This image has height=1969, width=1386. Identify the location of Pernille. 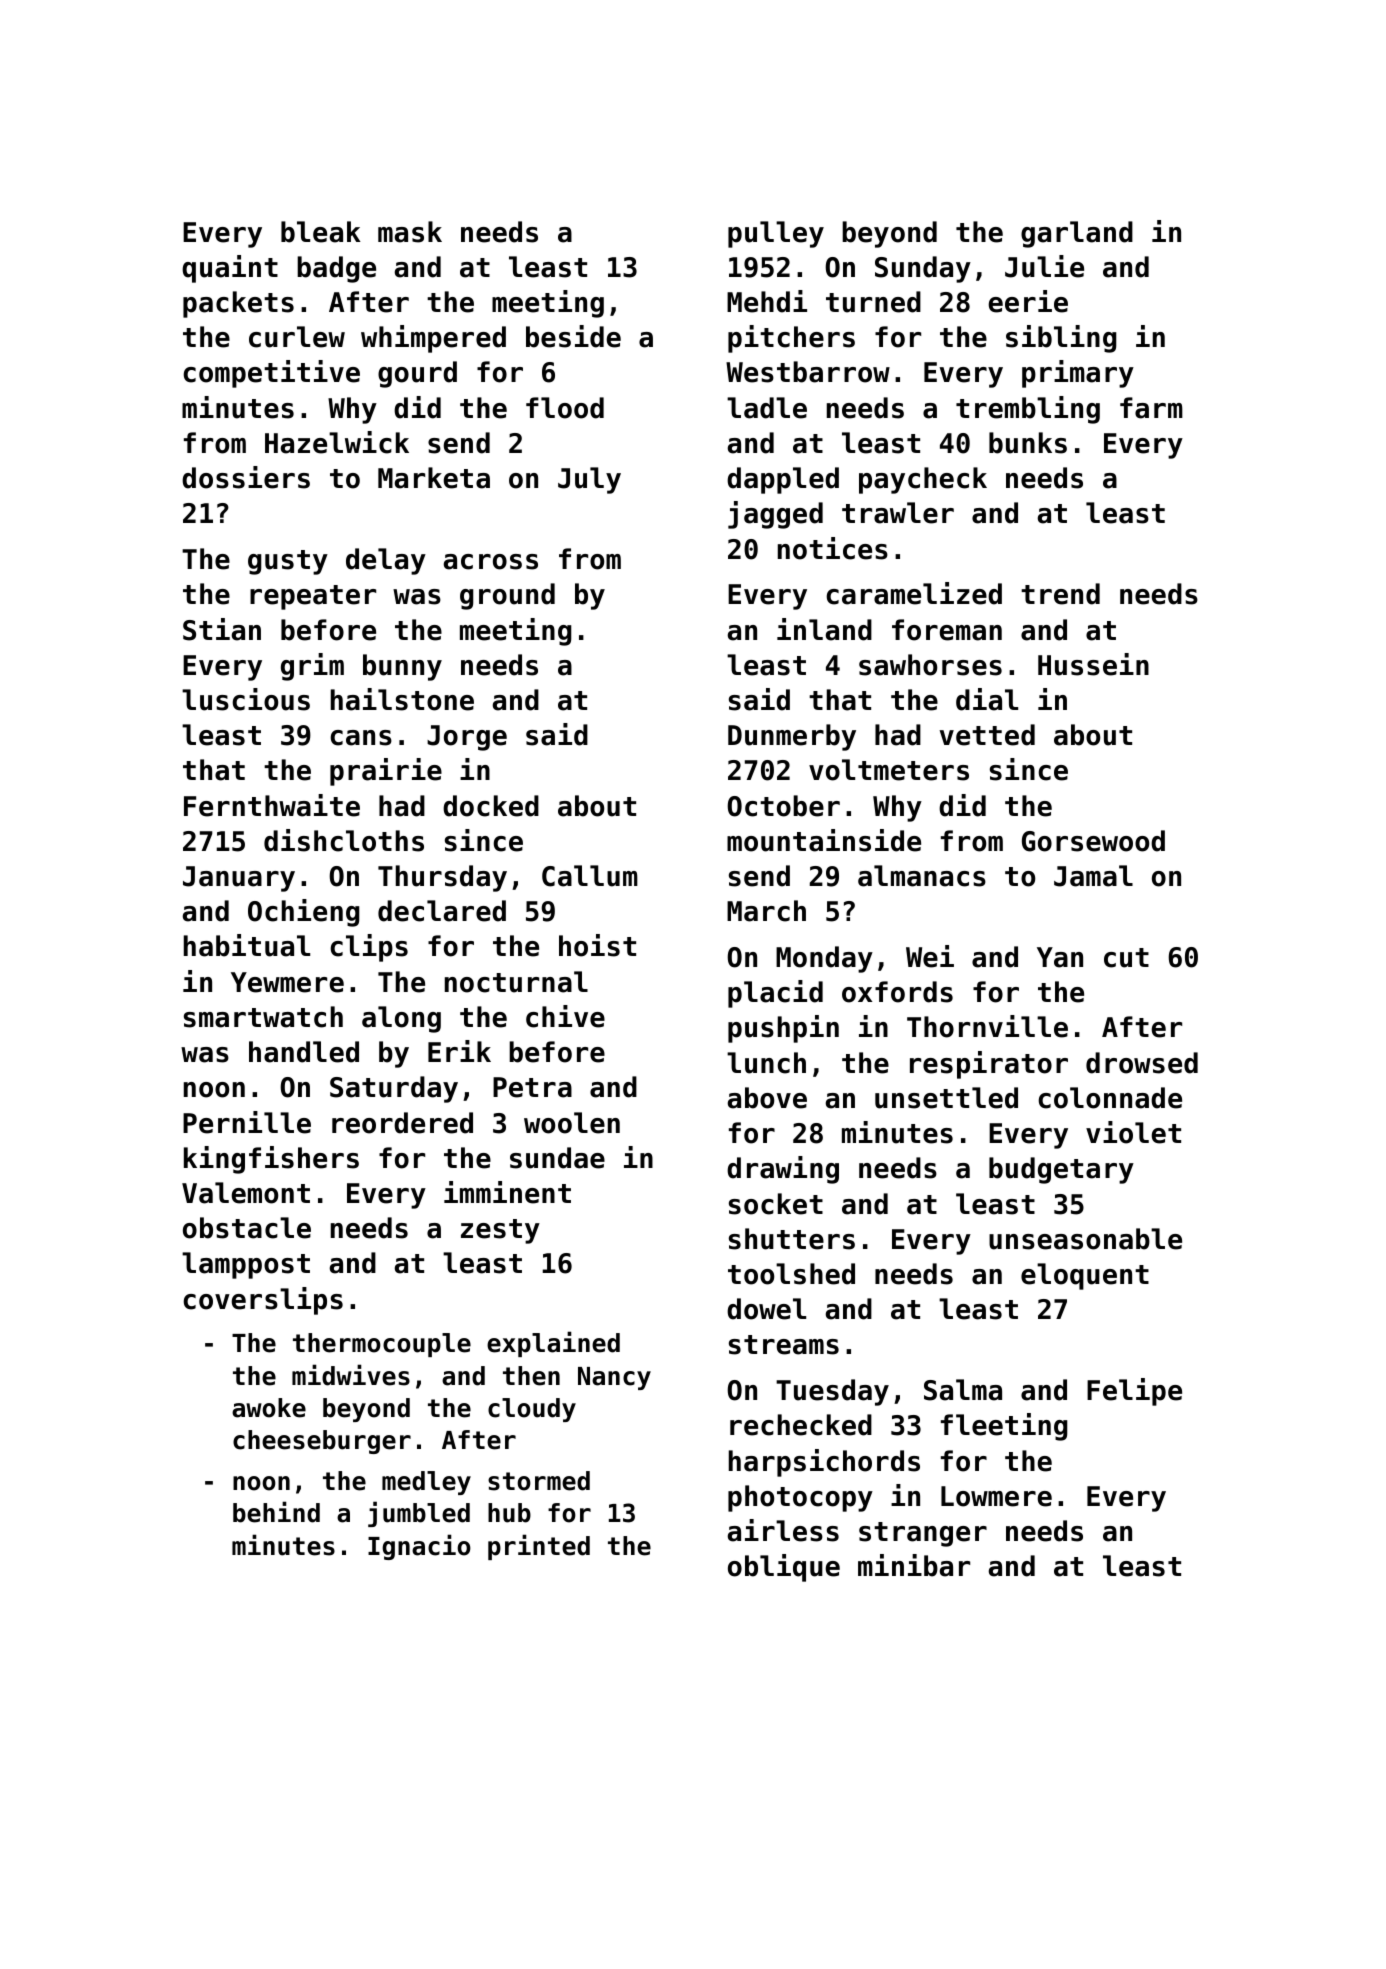
(247, 1122).
